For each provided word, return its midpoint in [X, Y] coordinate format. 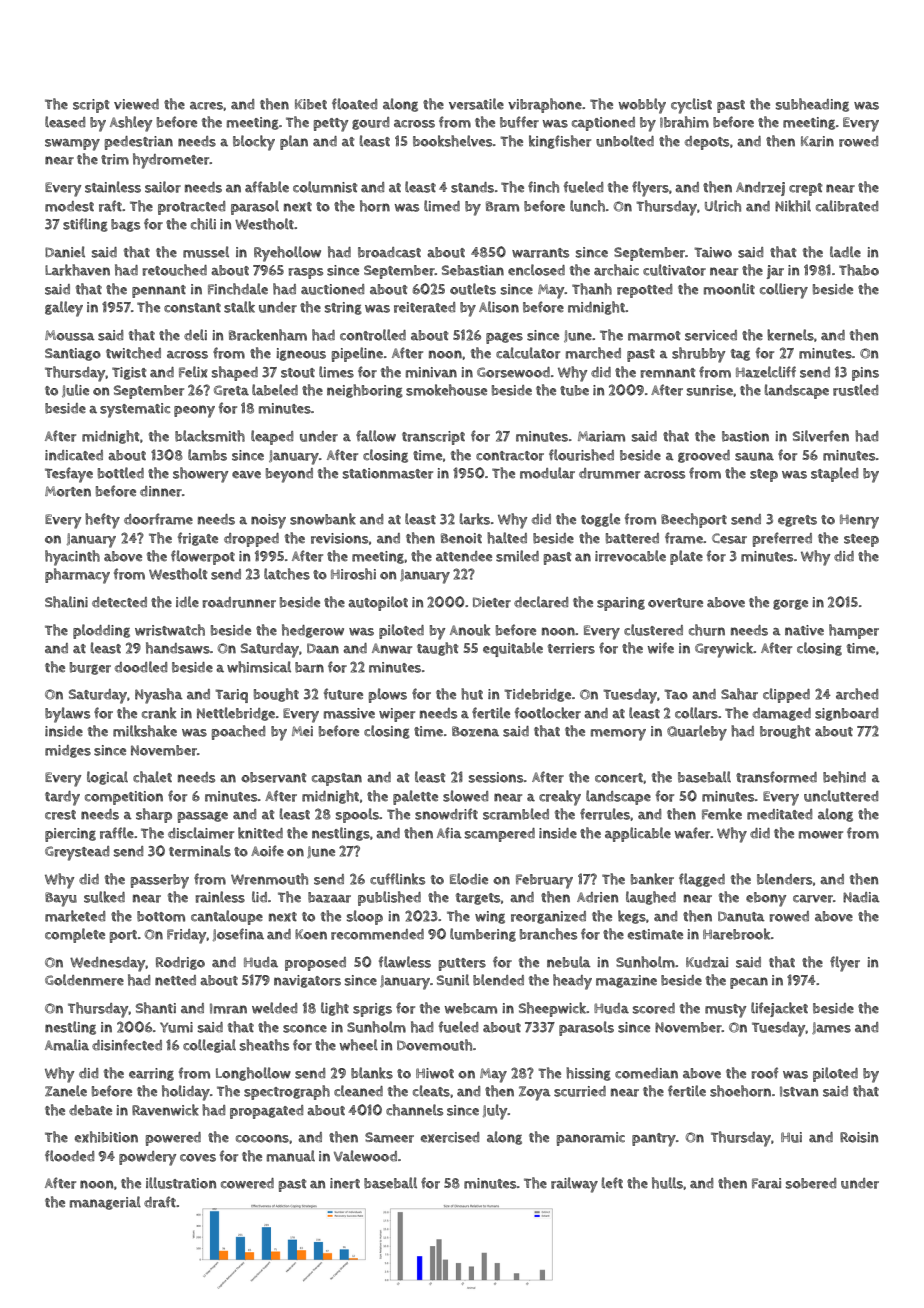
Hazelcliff [766, 372]
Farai [766, 1183]
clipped [786, 695]
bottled [121, 473]
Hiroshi [353, 574]
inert [345, 1183]
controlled [373, 335]
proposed [315, 964]
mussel [206, 252]
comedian [646, 1073]
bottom [161, 916]
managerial [105, 1203]
